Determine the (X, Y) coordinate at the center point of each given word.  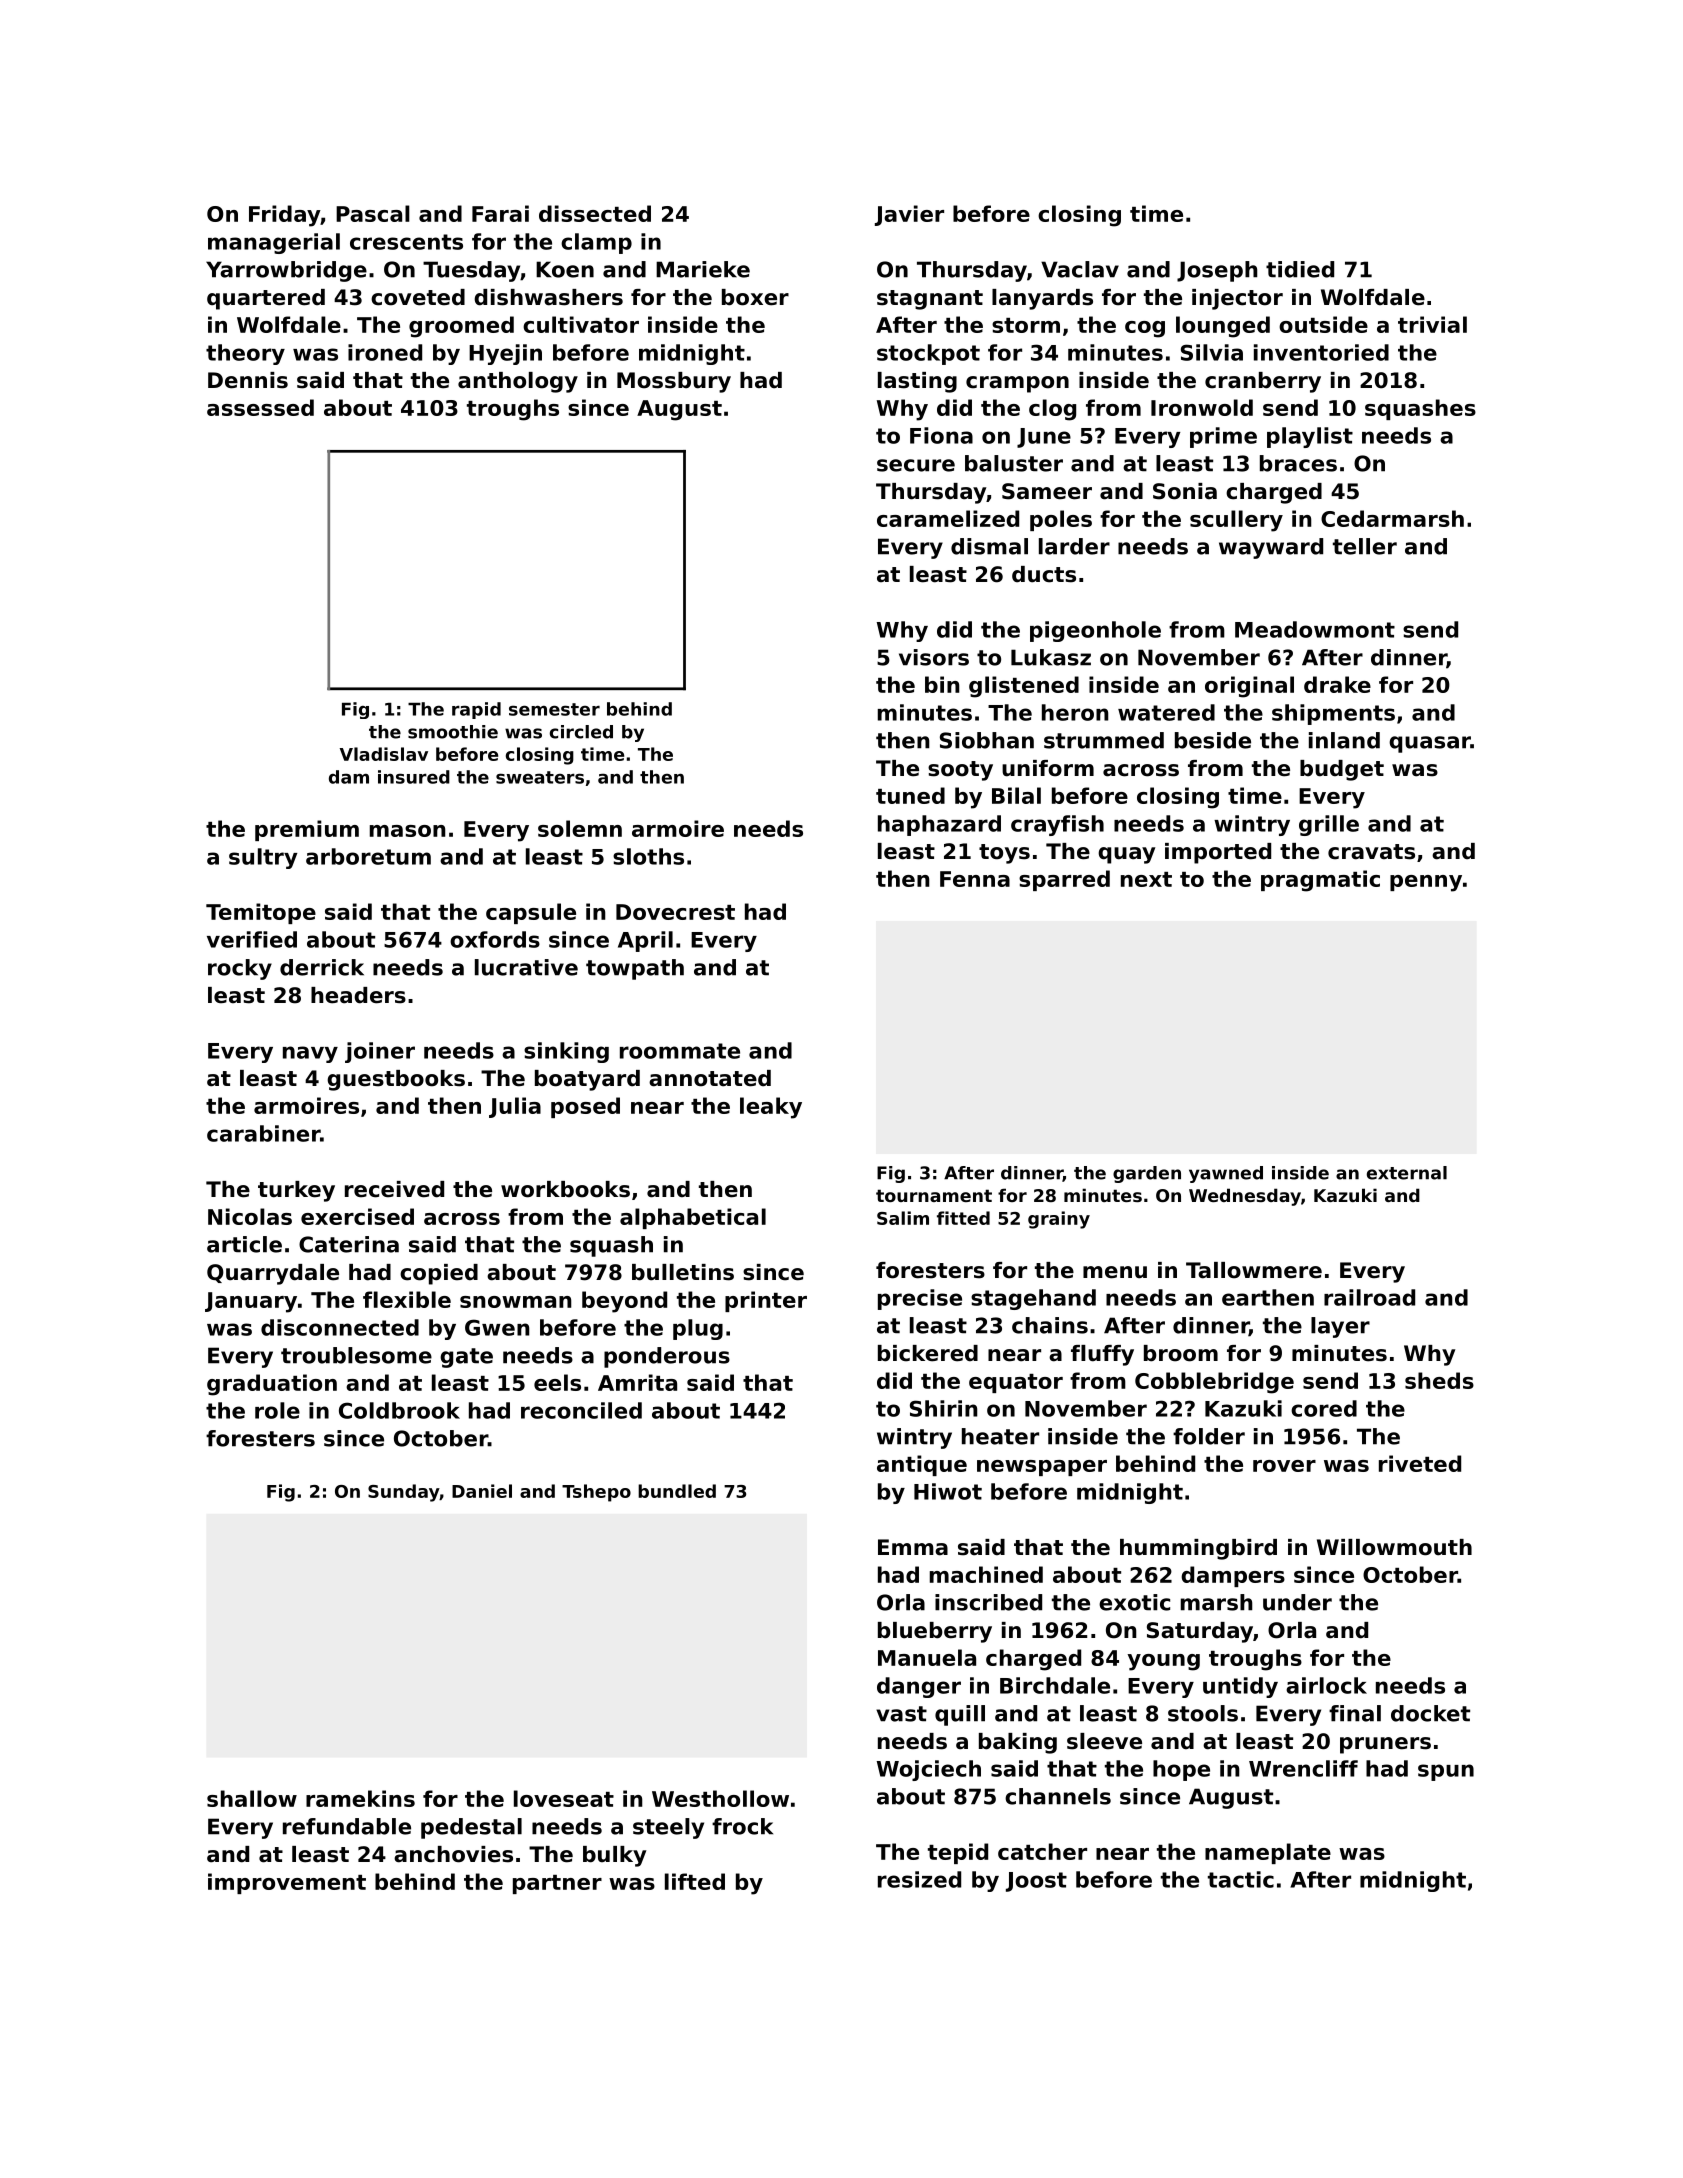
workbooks (565, 1189)
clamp (596, 243)
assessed (260, 407)
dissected (595, 213)
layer (1340, 1327)
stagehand (1033, 1299)
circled (581, 732)
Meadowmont (1315, 629)
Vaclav (1080, 269)
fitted (963, 1218)
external (1407, 1173)
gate (466, 1358)
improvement (287, 1883)
